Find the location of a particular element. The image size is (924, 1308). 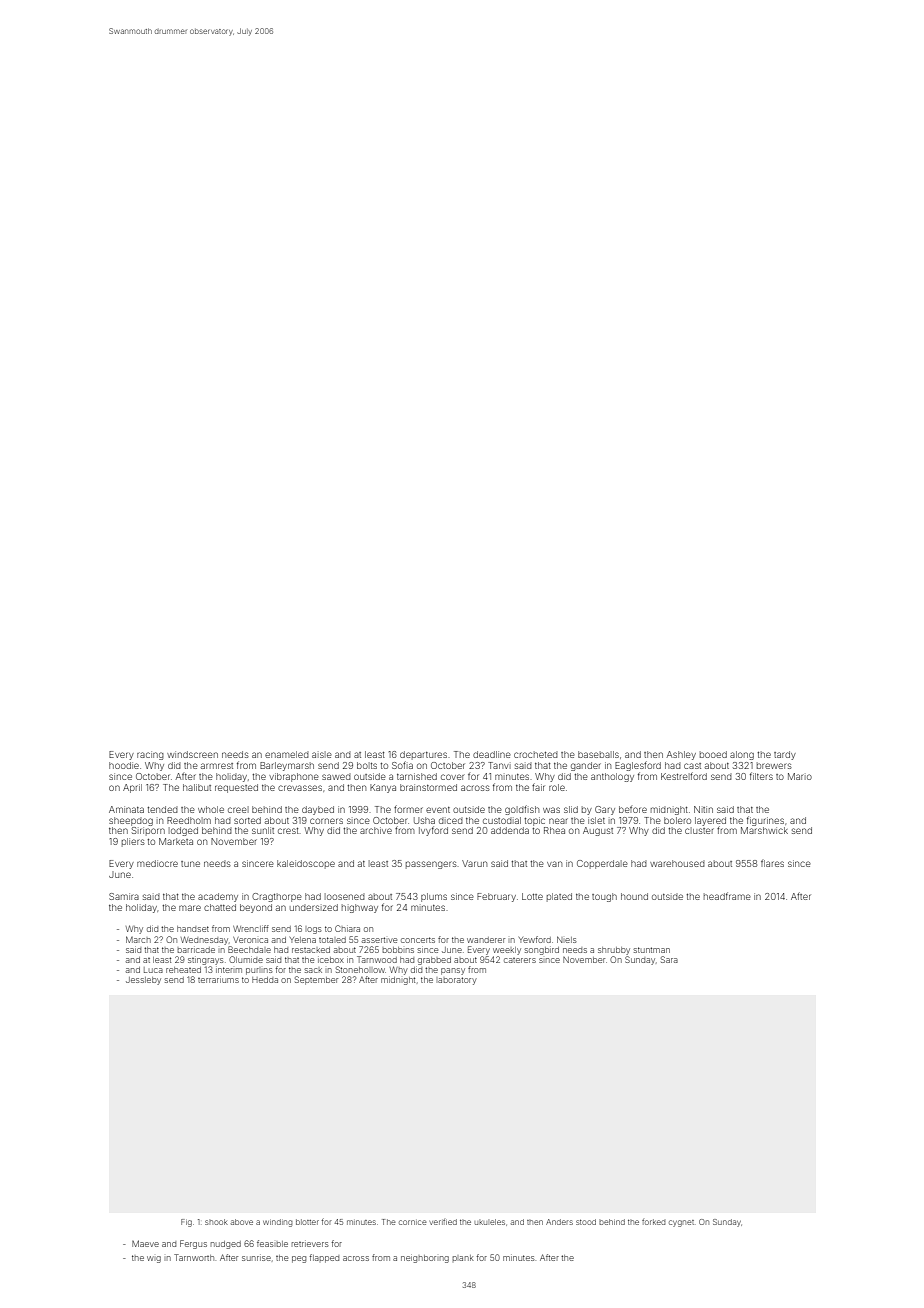

cygnet is located at coordinates (681, 1223).
